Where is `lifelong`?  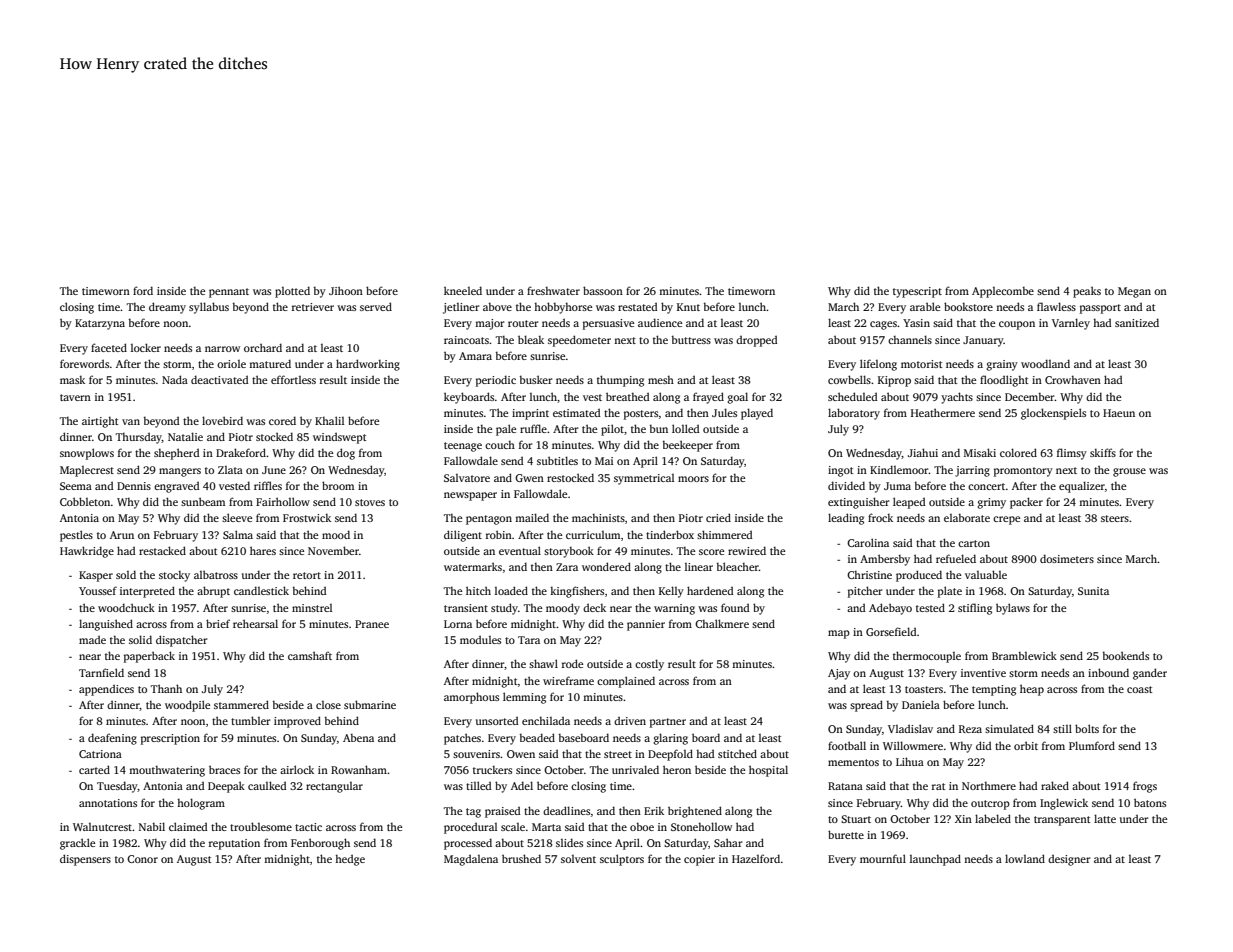
lifelong is located at coordinates (878, 365).
